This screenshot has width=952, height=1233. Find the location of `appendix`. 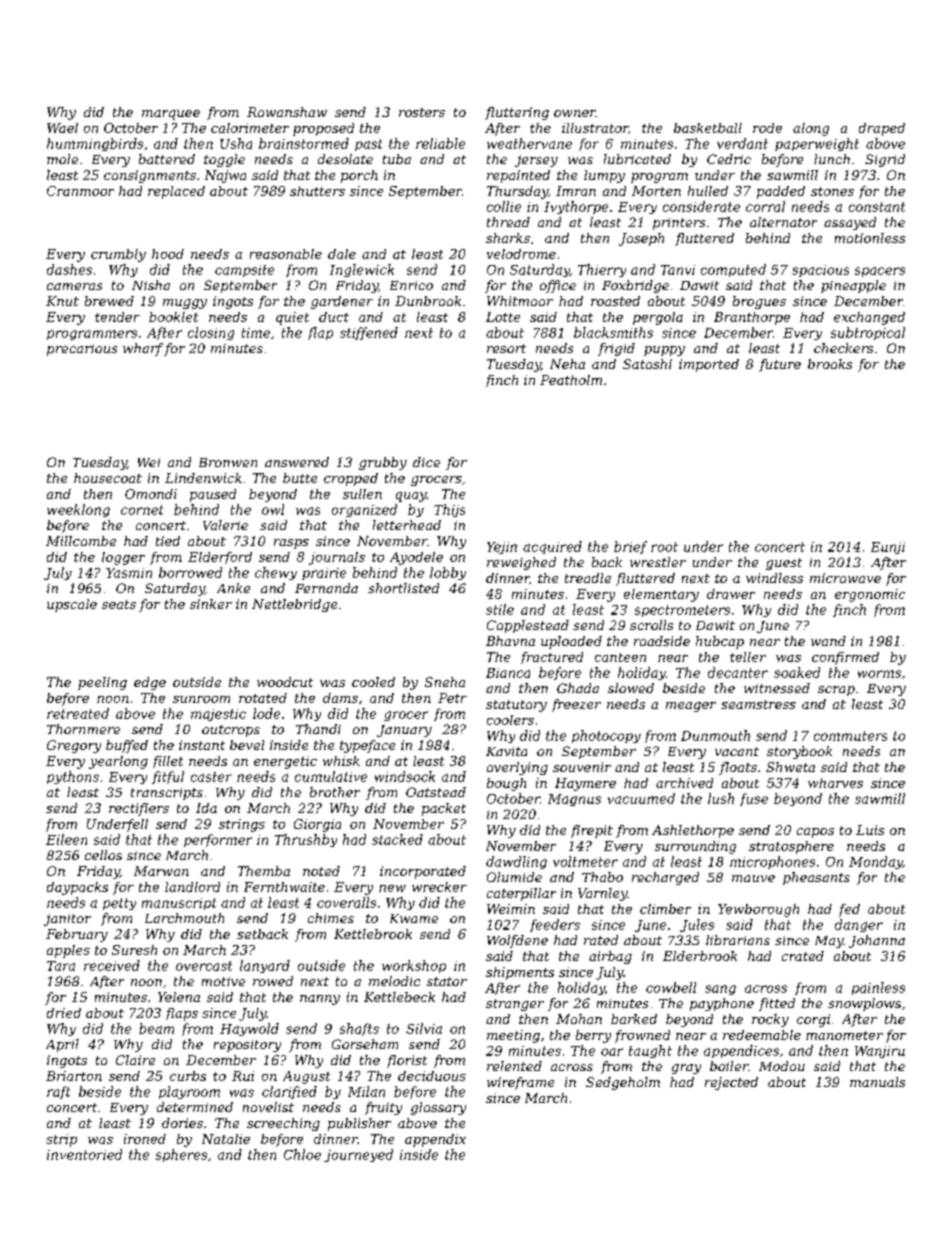

appendix is located at coordinates (435, 1140).
